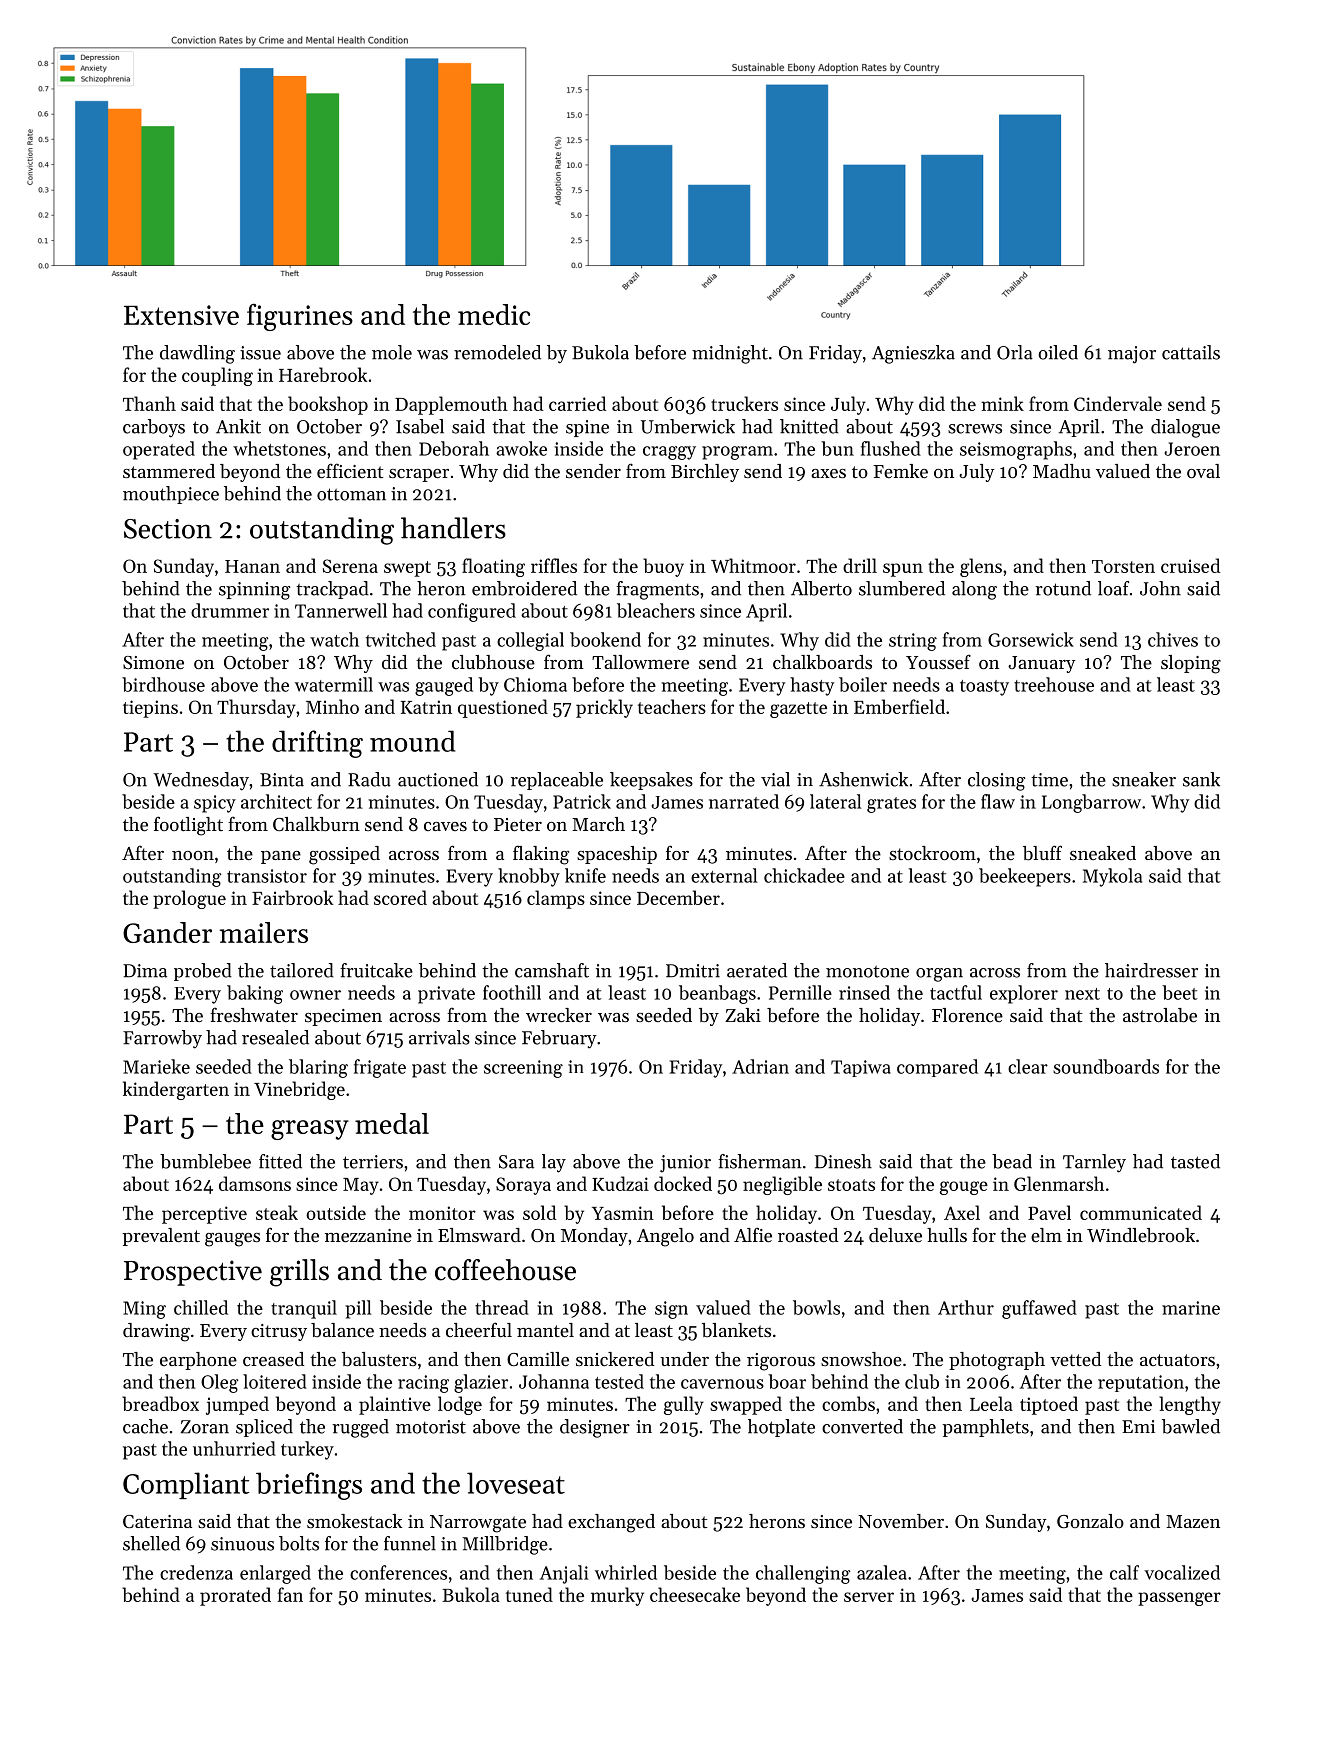  What do you see at coordinates (559, 1015) in the screenshot?
I see `wrecker` at bounding box center [559, 1015].
